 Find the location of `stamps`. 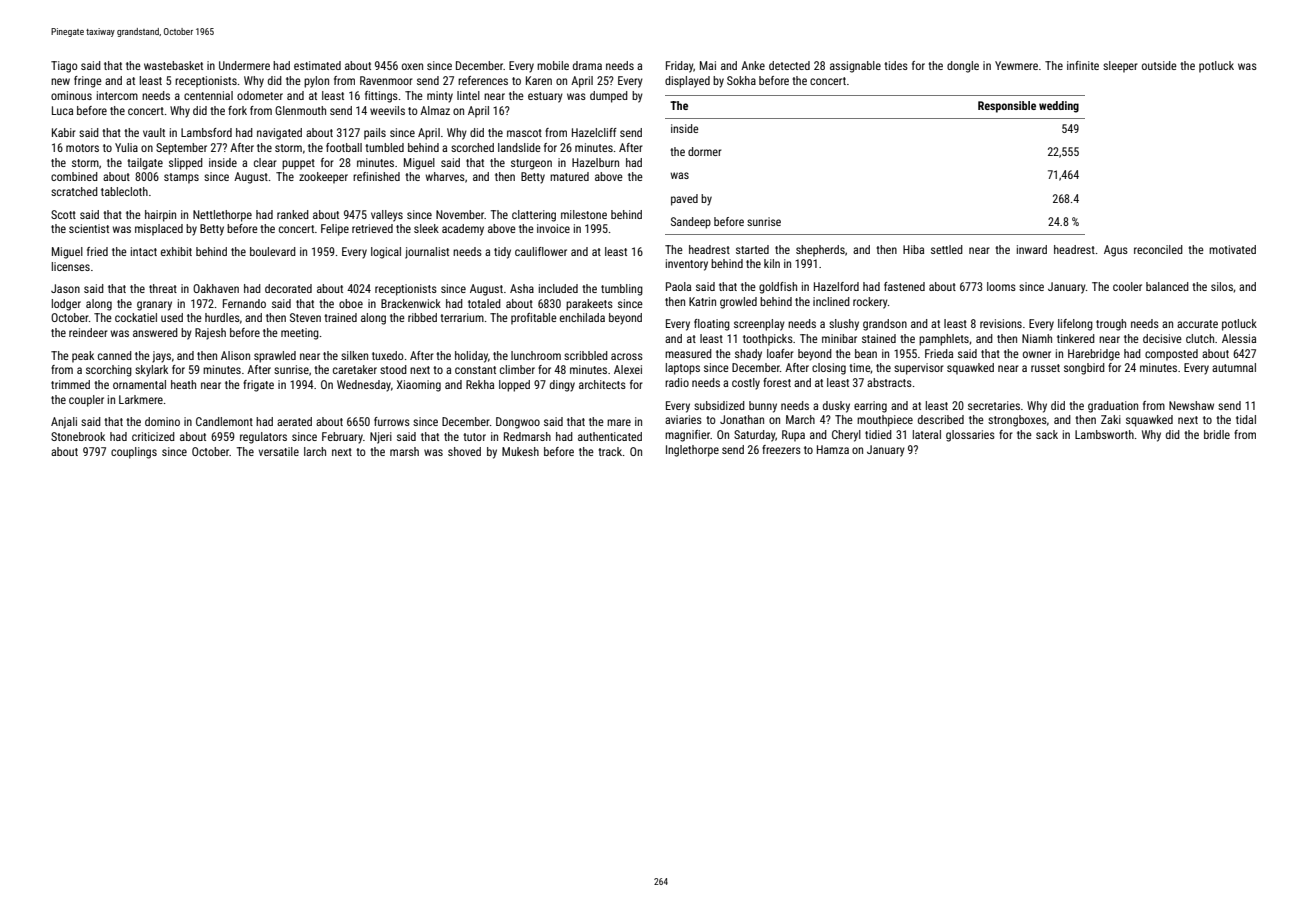

stamps is located at coordinates (181, 178).
